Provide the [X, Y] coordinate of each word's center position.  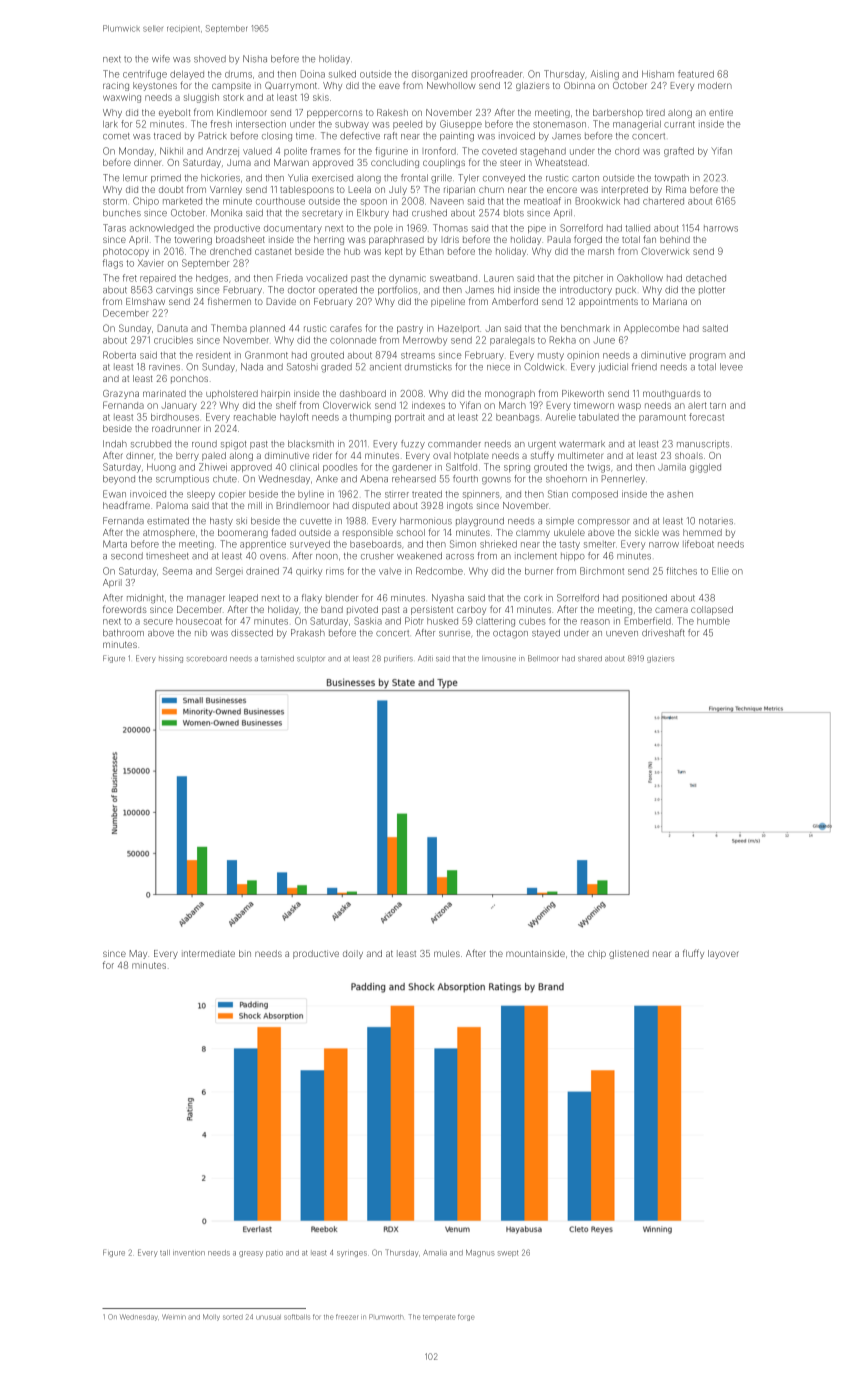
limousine [499, 659]
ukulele [569, 532]
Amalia [435, 1253]
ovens [273, 557]
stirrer [397, 494]
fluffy [693, 954]
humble [713, 621]
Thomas [450, 228]
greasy [251, 1254]
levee [731, 367]
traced [167, 136]
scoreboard [207, 659]
